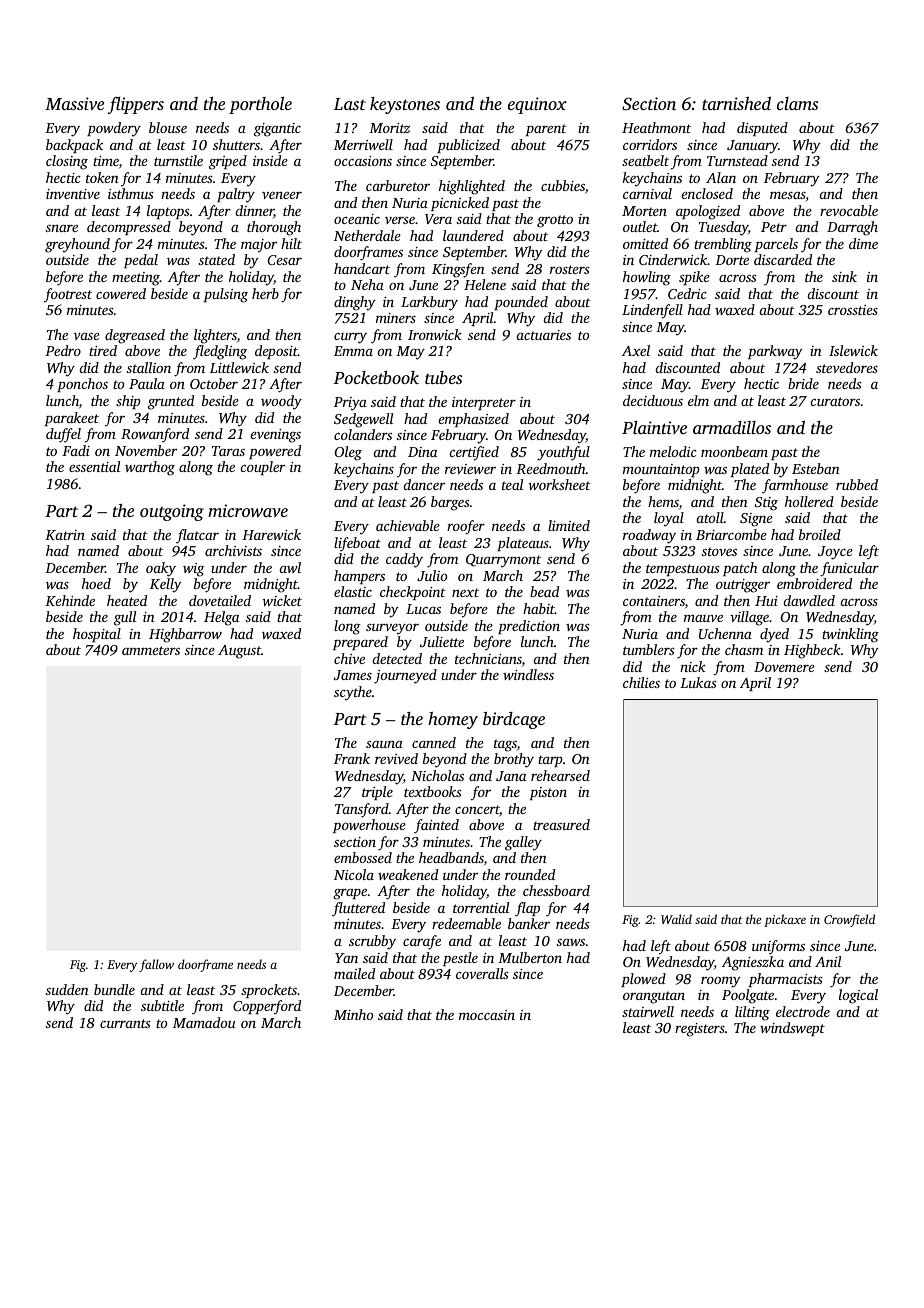 The image size is (924, 1308). Describe the element at coordinates (527, 909) in the image. I see `flap` at that location.
